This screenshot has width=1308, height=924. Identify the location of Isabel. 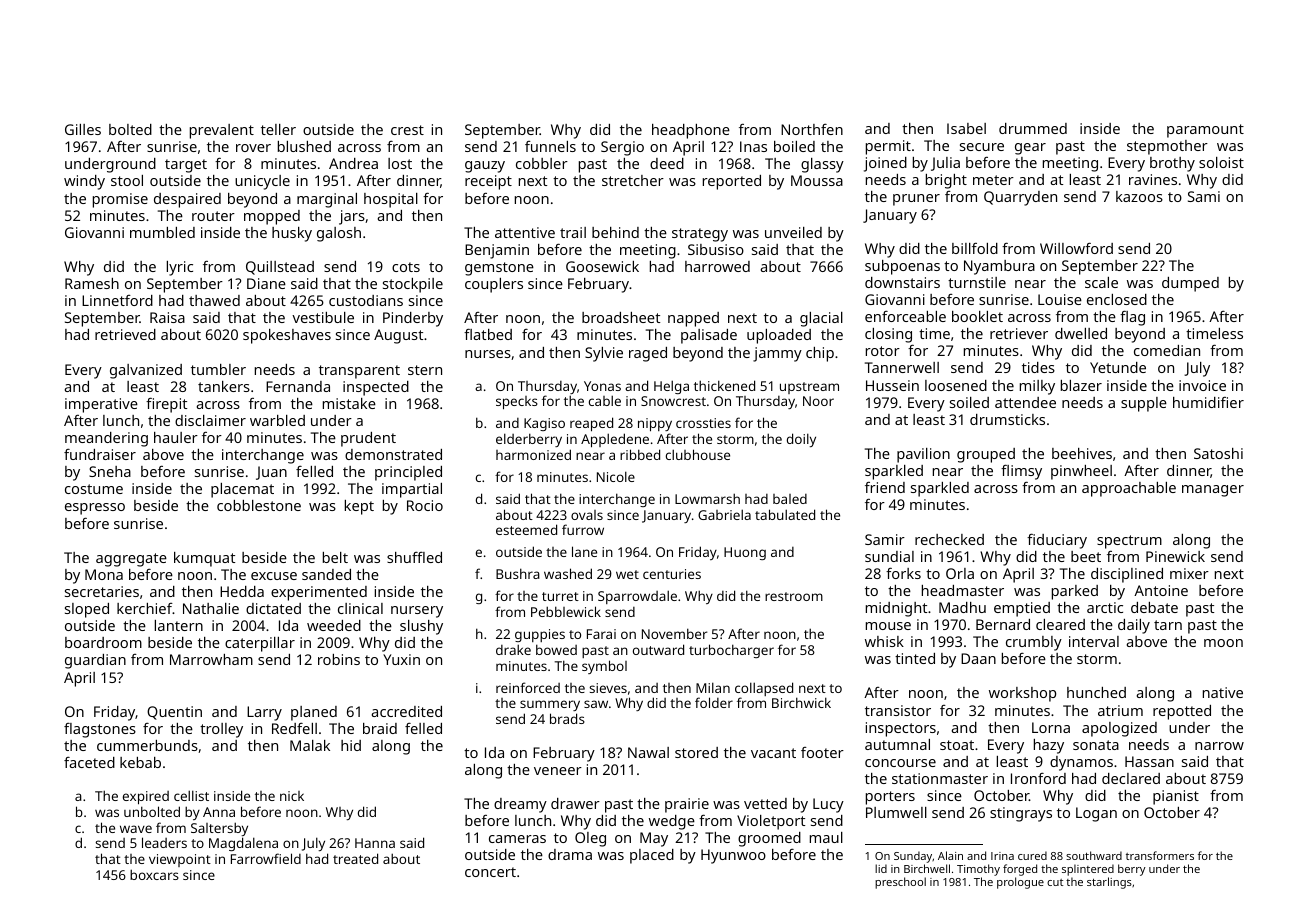
(966, 128).
